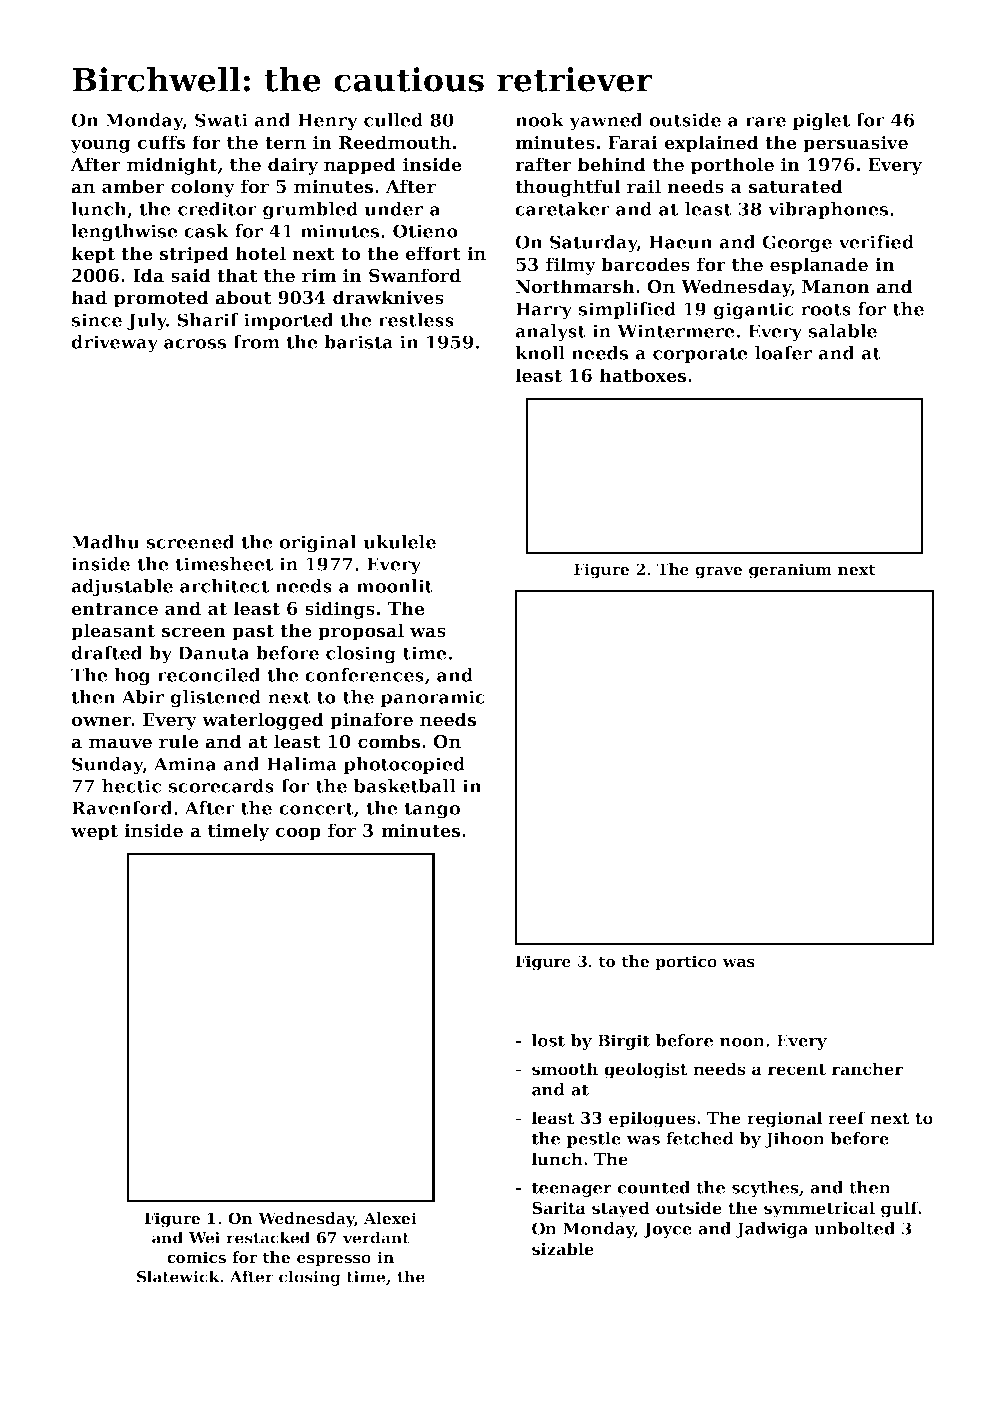 The width and height of the document is (1005, 1427). Describe the element at coordinates (302, 764) in the document. I see `Halima` at that location.
